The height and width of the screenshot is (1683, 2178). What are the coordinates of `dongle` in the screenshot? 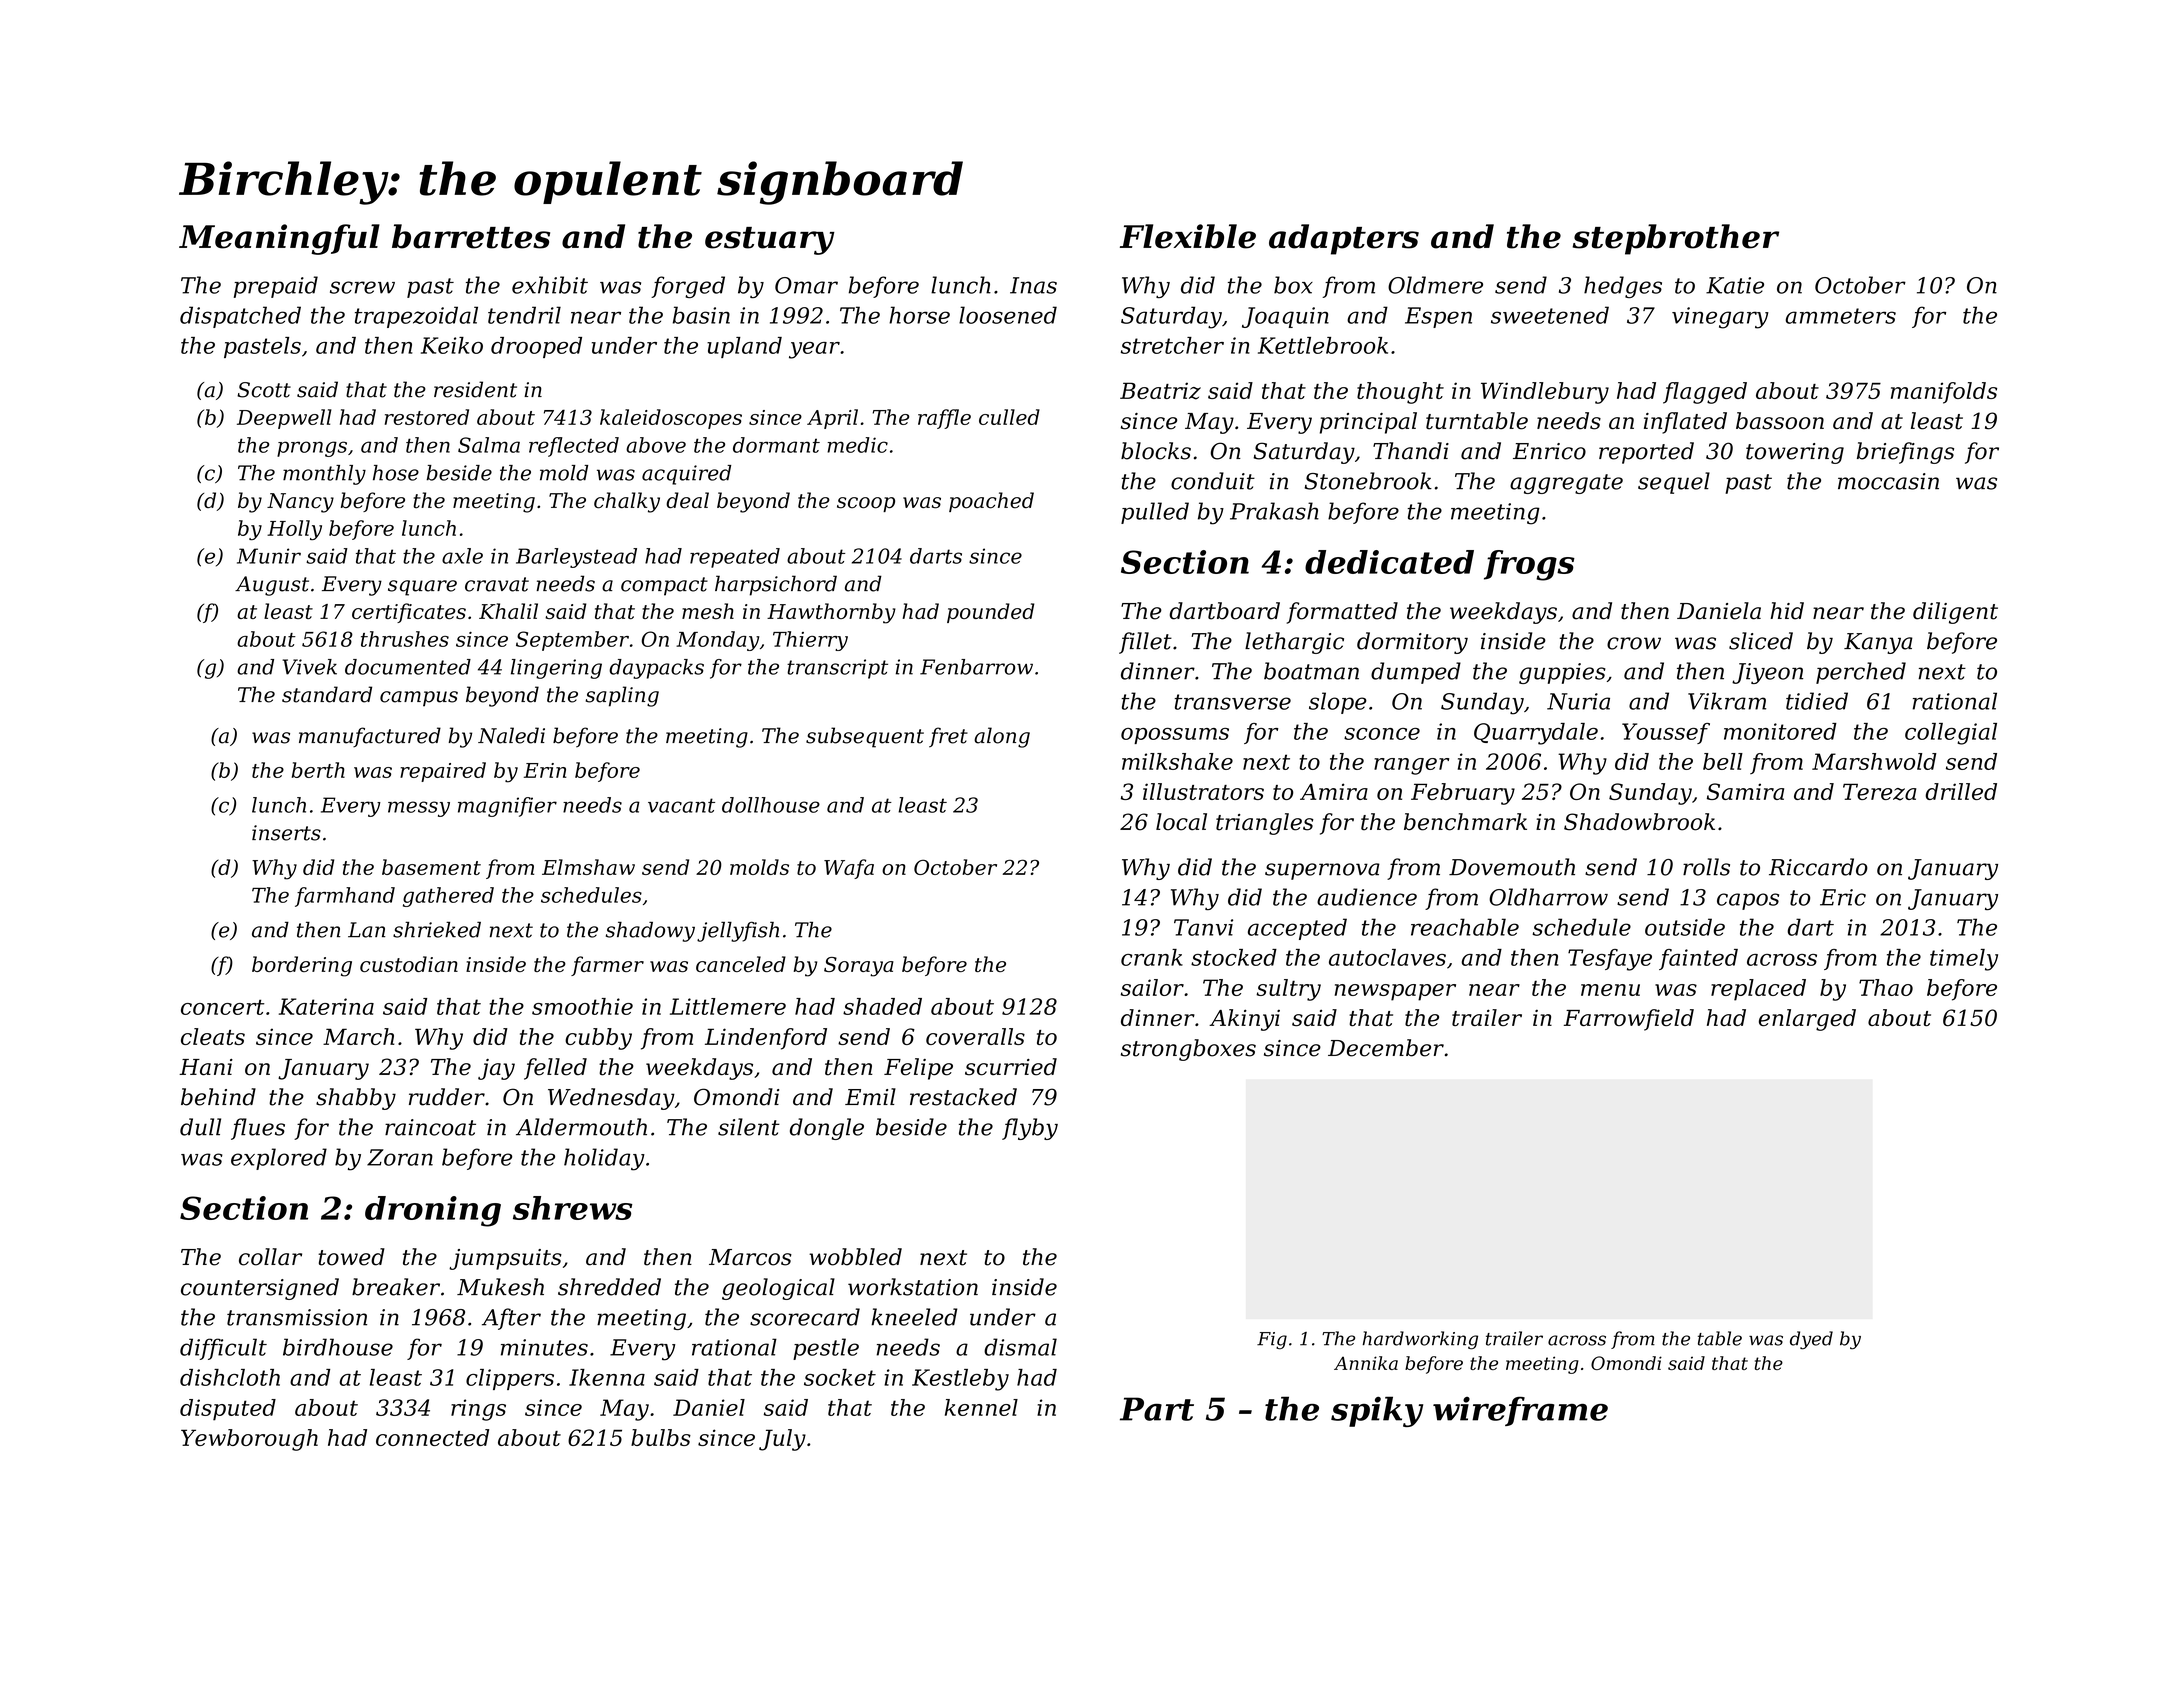 It's located at (827, 1129).
